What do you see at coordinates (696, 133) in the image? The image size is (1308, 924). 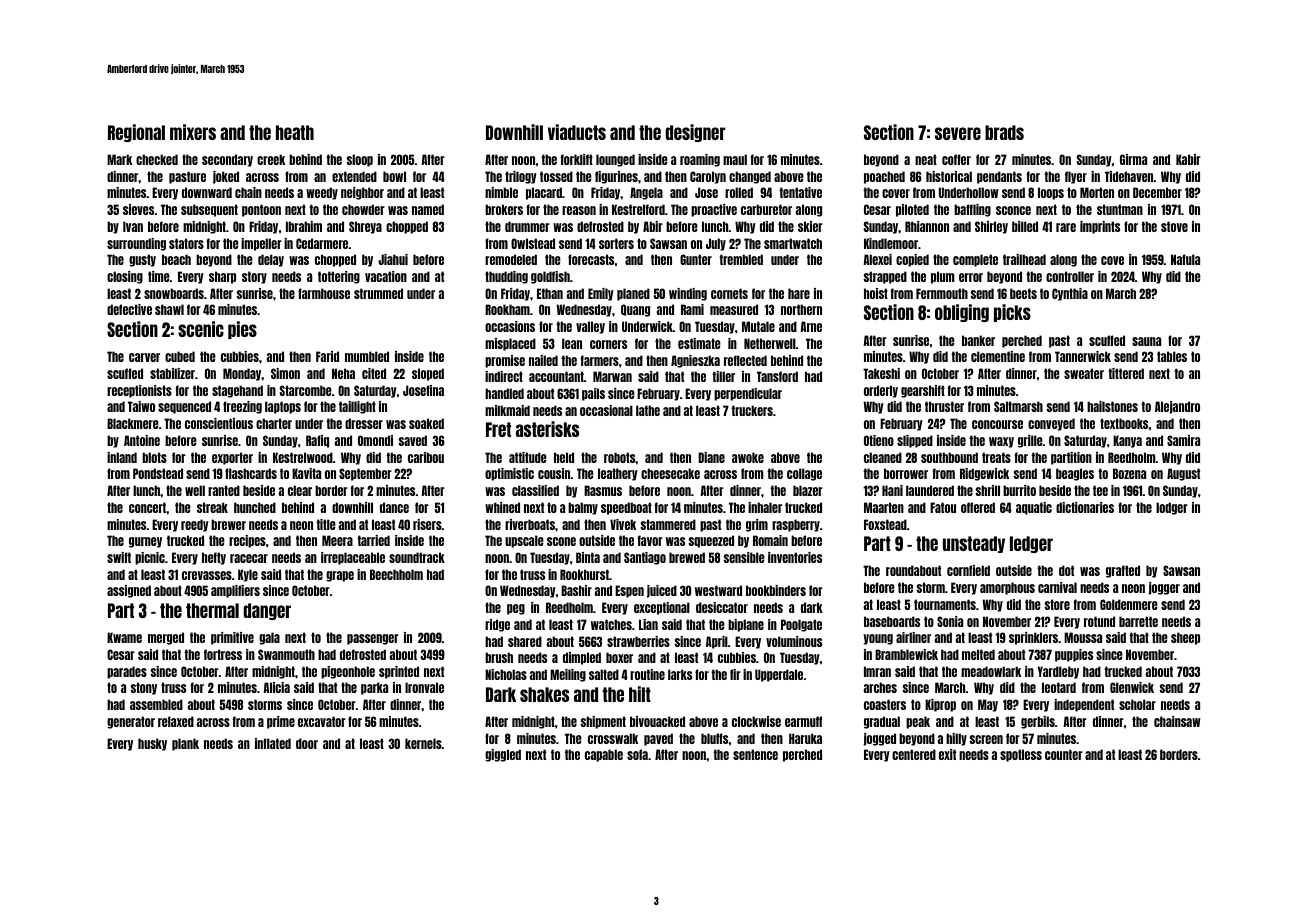 I see `designer` at bounding box center [696, 133].
